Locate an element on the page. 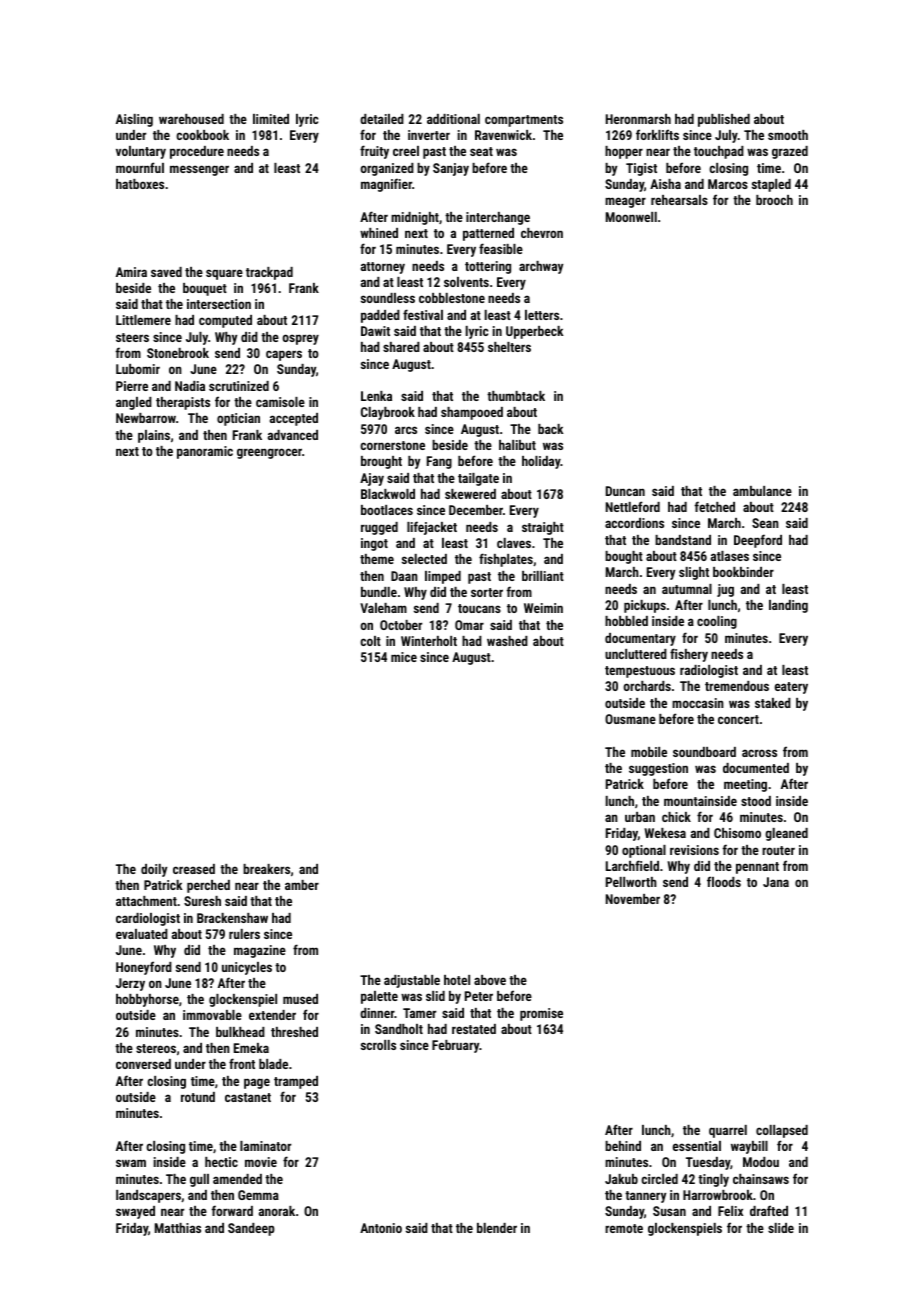  osprey is located at coordinates (300, 339).
